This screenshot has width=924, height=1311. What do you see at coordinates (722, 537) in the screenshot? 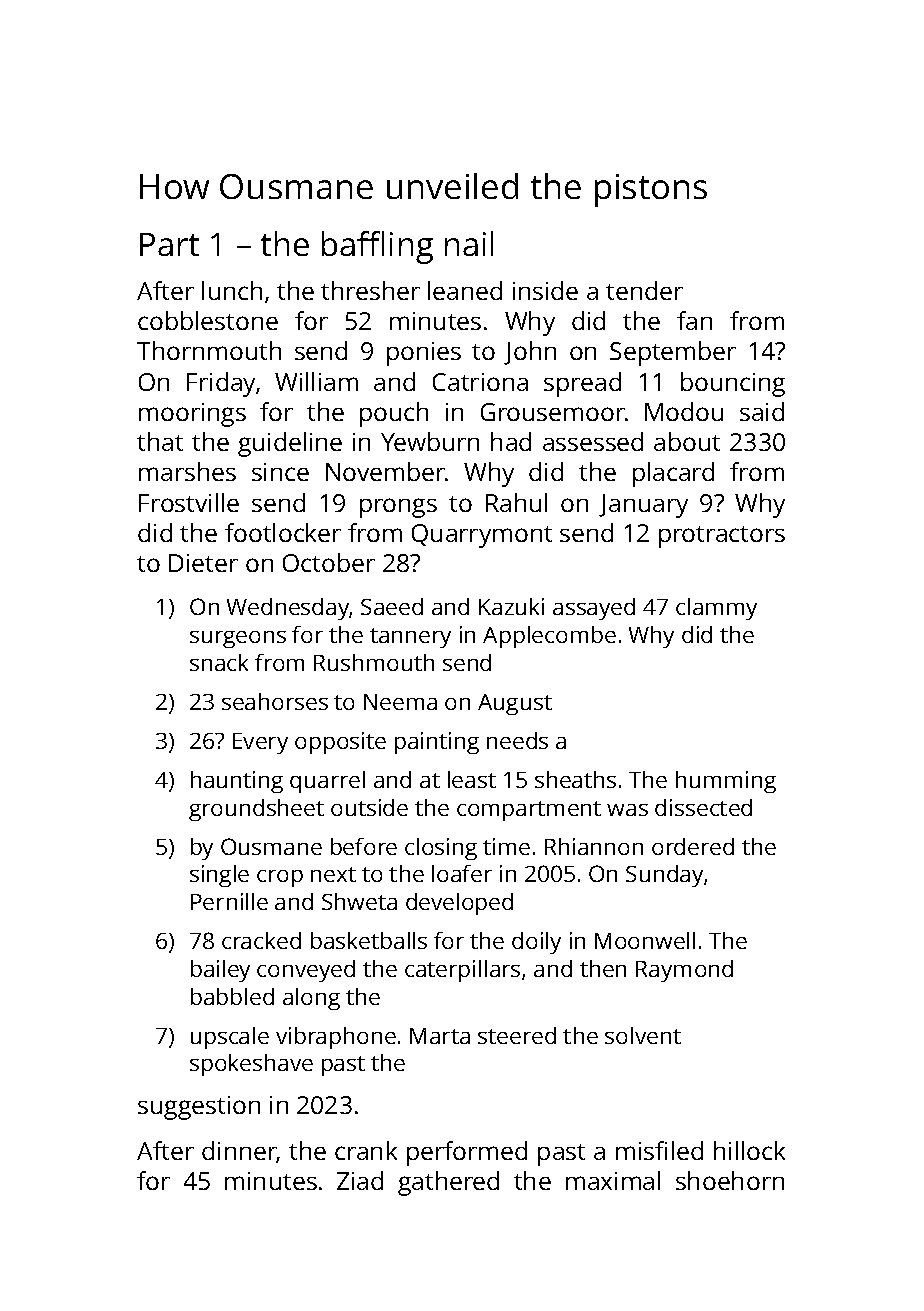
I see `protractors` at bounding box center [722, 537].
